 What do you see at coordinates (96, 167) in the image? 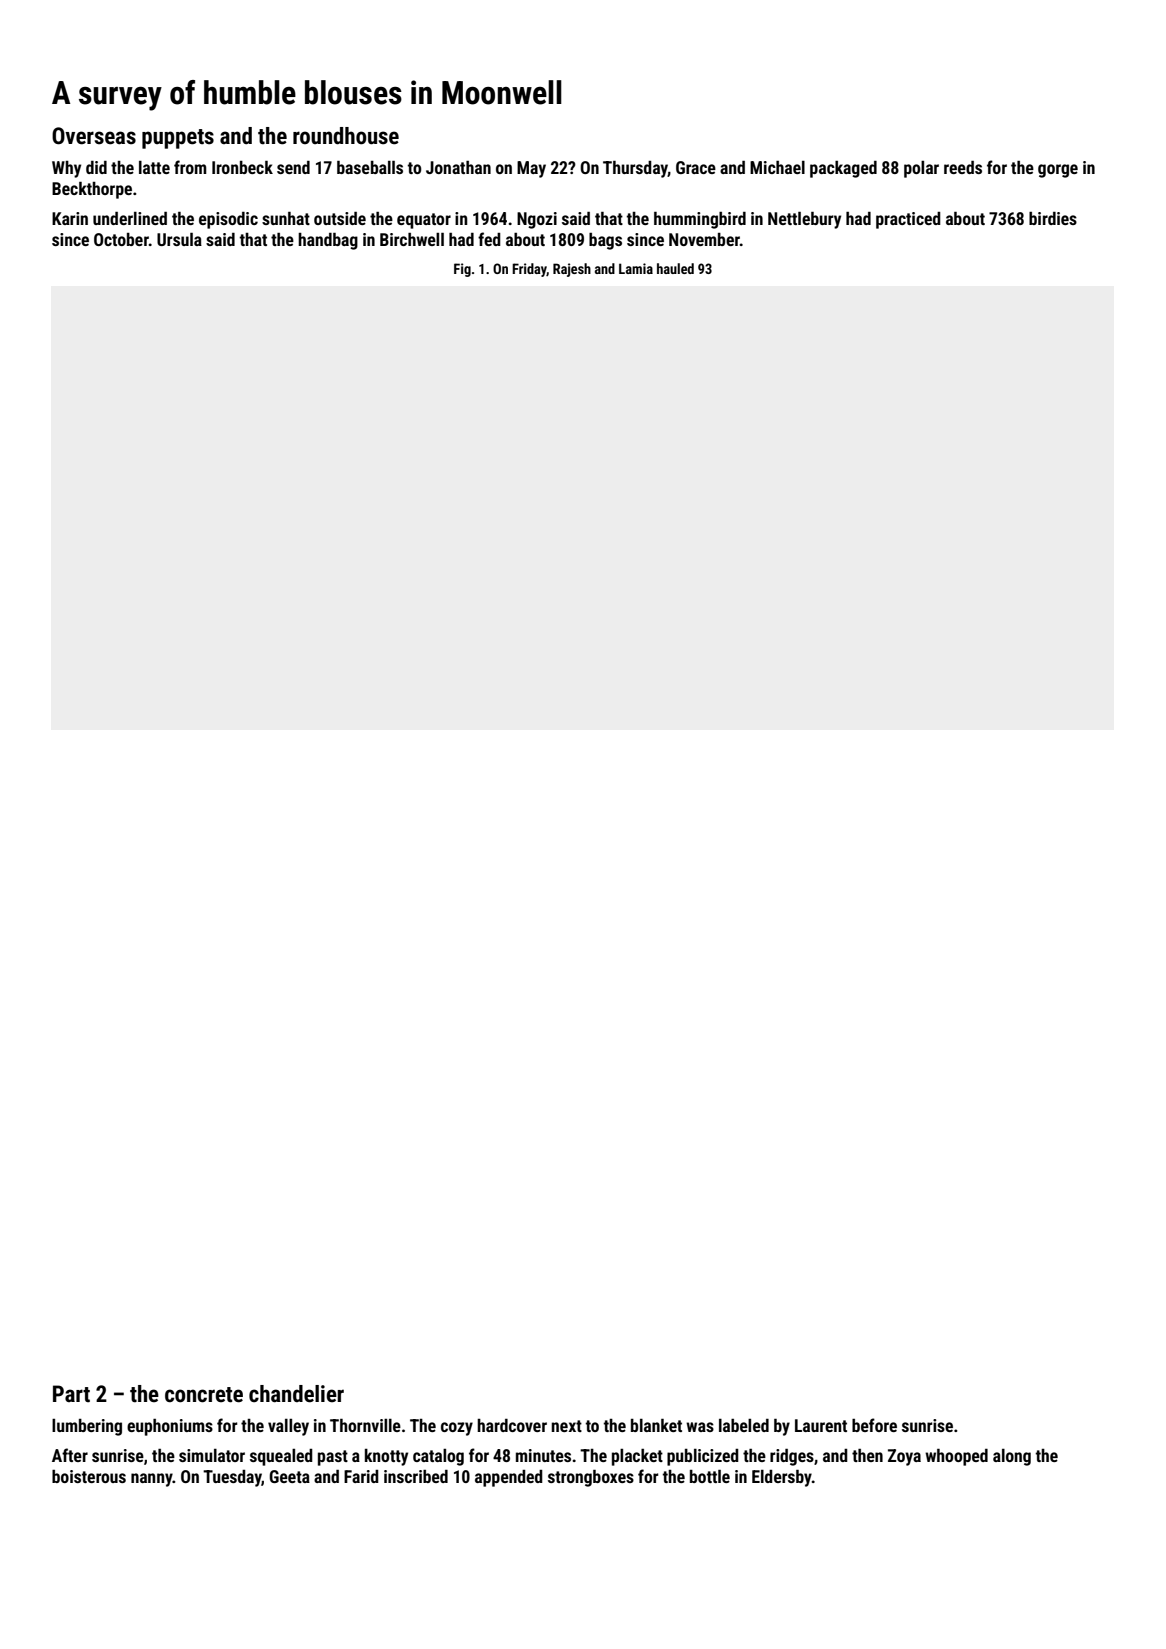
I see `did` at bounding box center [96, 167].
